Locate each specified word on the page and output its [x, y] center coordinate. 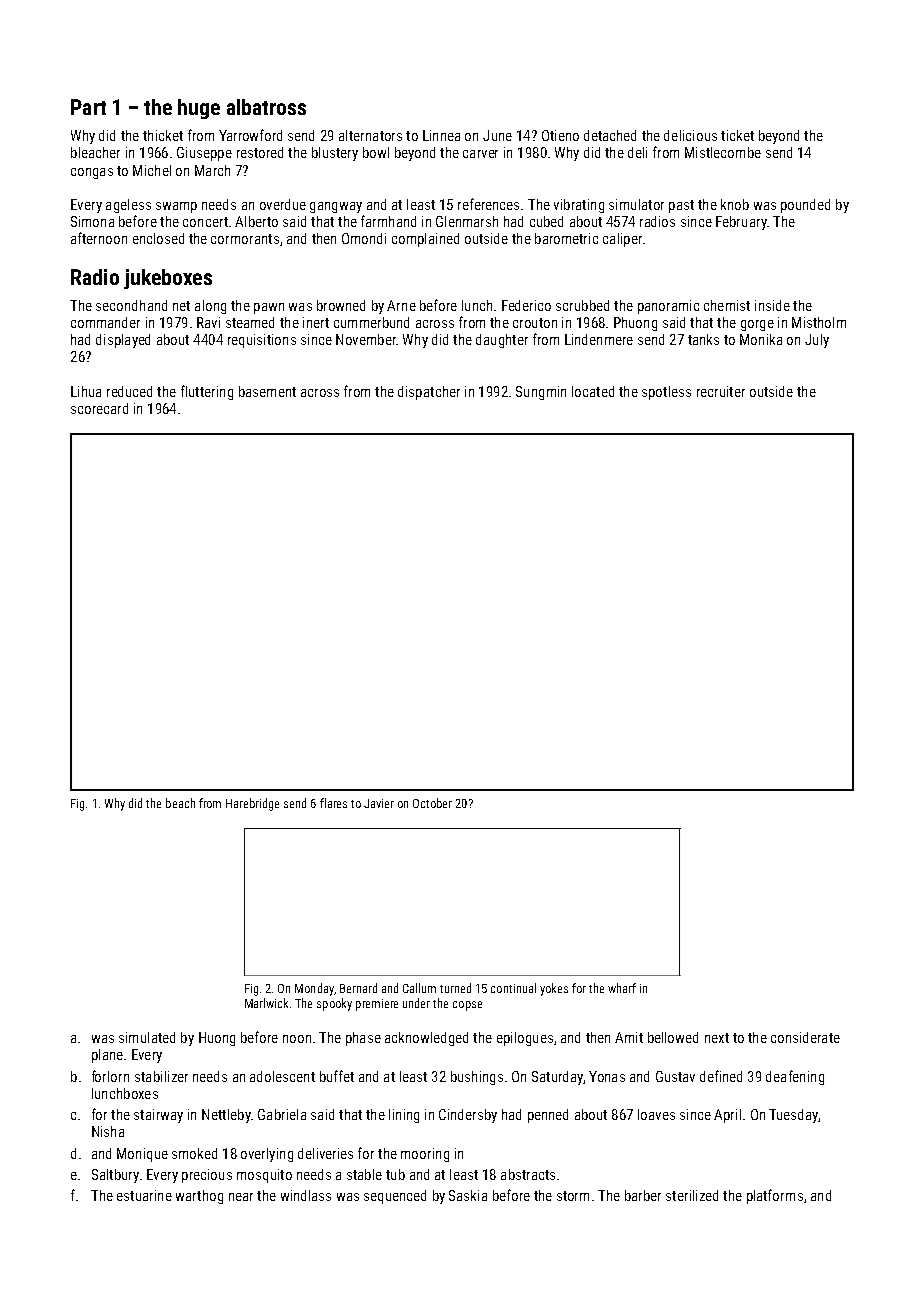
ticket [737, 135]
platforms [775, 1196]
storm [573, 1196]
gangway [336, 207]
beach [180, 803]
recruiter [721, 391]
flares [333, 803]
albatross [266, 107]
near [241, 1197]
